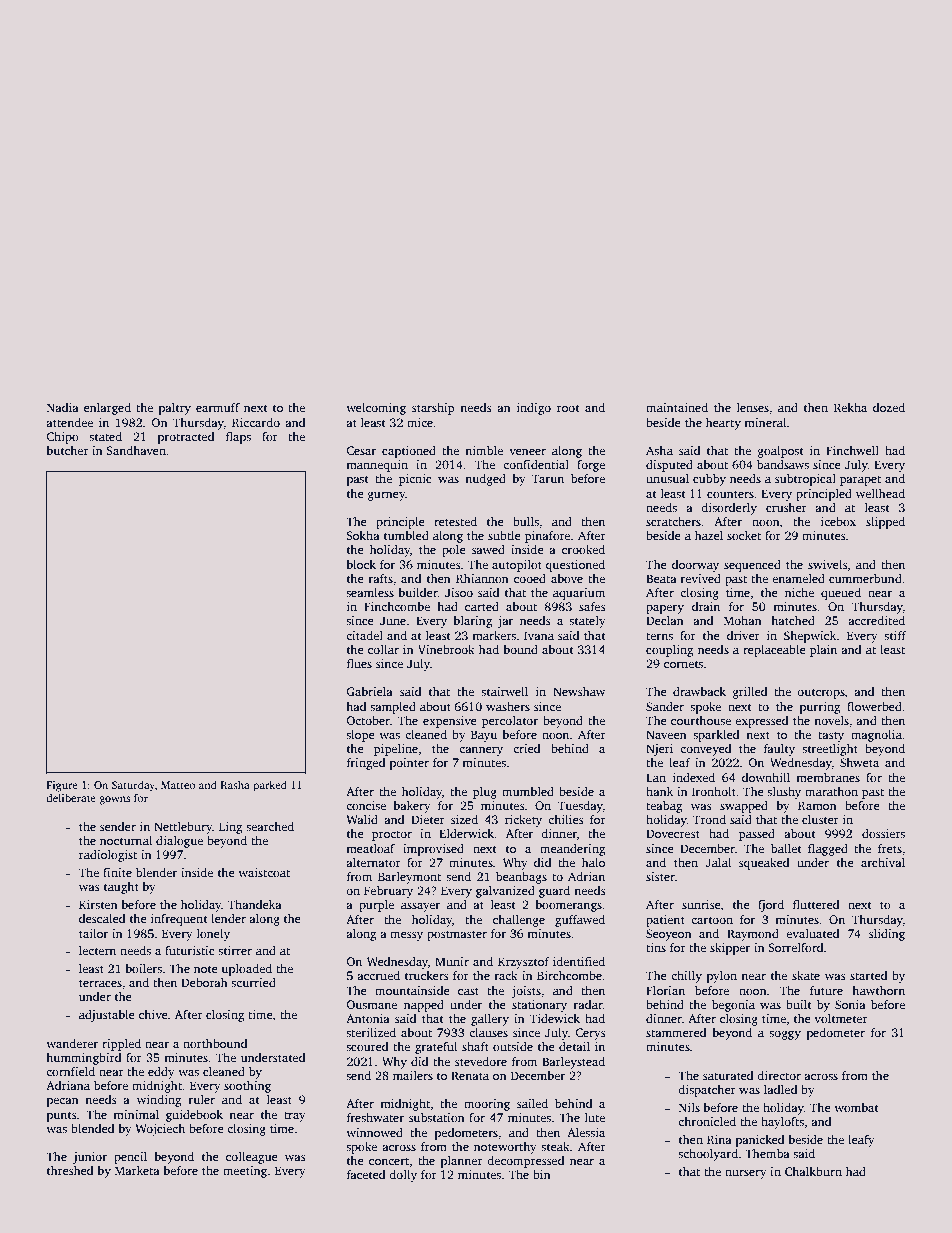 The height and width of the screenshot is (1233, 952). I want to click on Marketa, so click(137, 1170).
